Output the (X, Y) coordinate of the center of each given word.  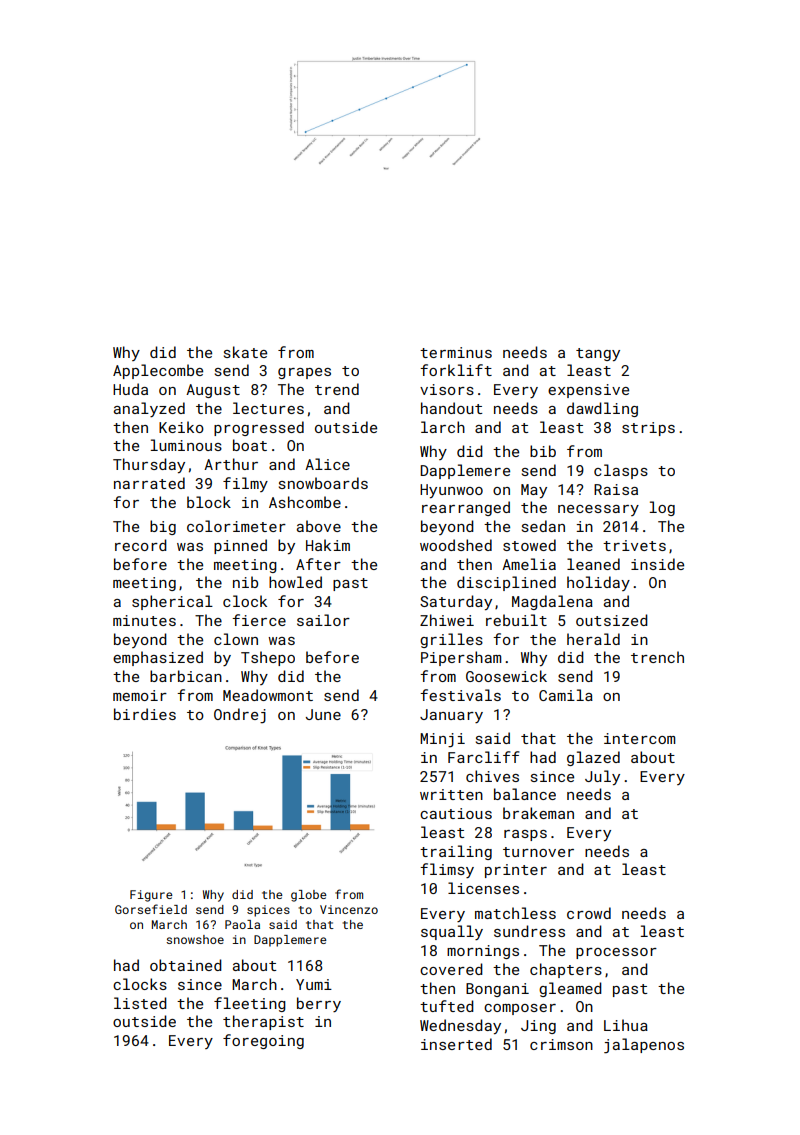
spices (268, 911)
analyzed (149, 409)
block (209, 502)
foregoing (263, 1041)
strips (648, 429)
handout (451, 408)
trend (337, 389)
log (662, 508)
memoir (140, 695)
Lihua (626, 1025)
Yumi (314, 984)
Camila (566, 695)
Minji (442, 740)
